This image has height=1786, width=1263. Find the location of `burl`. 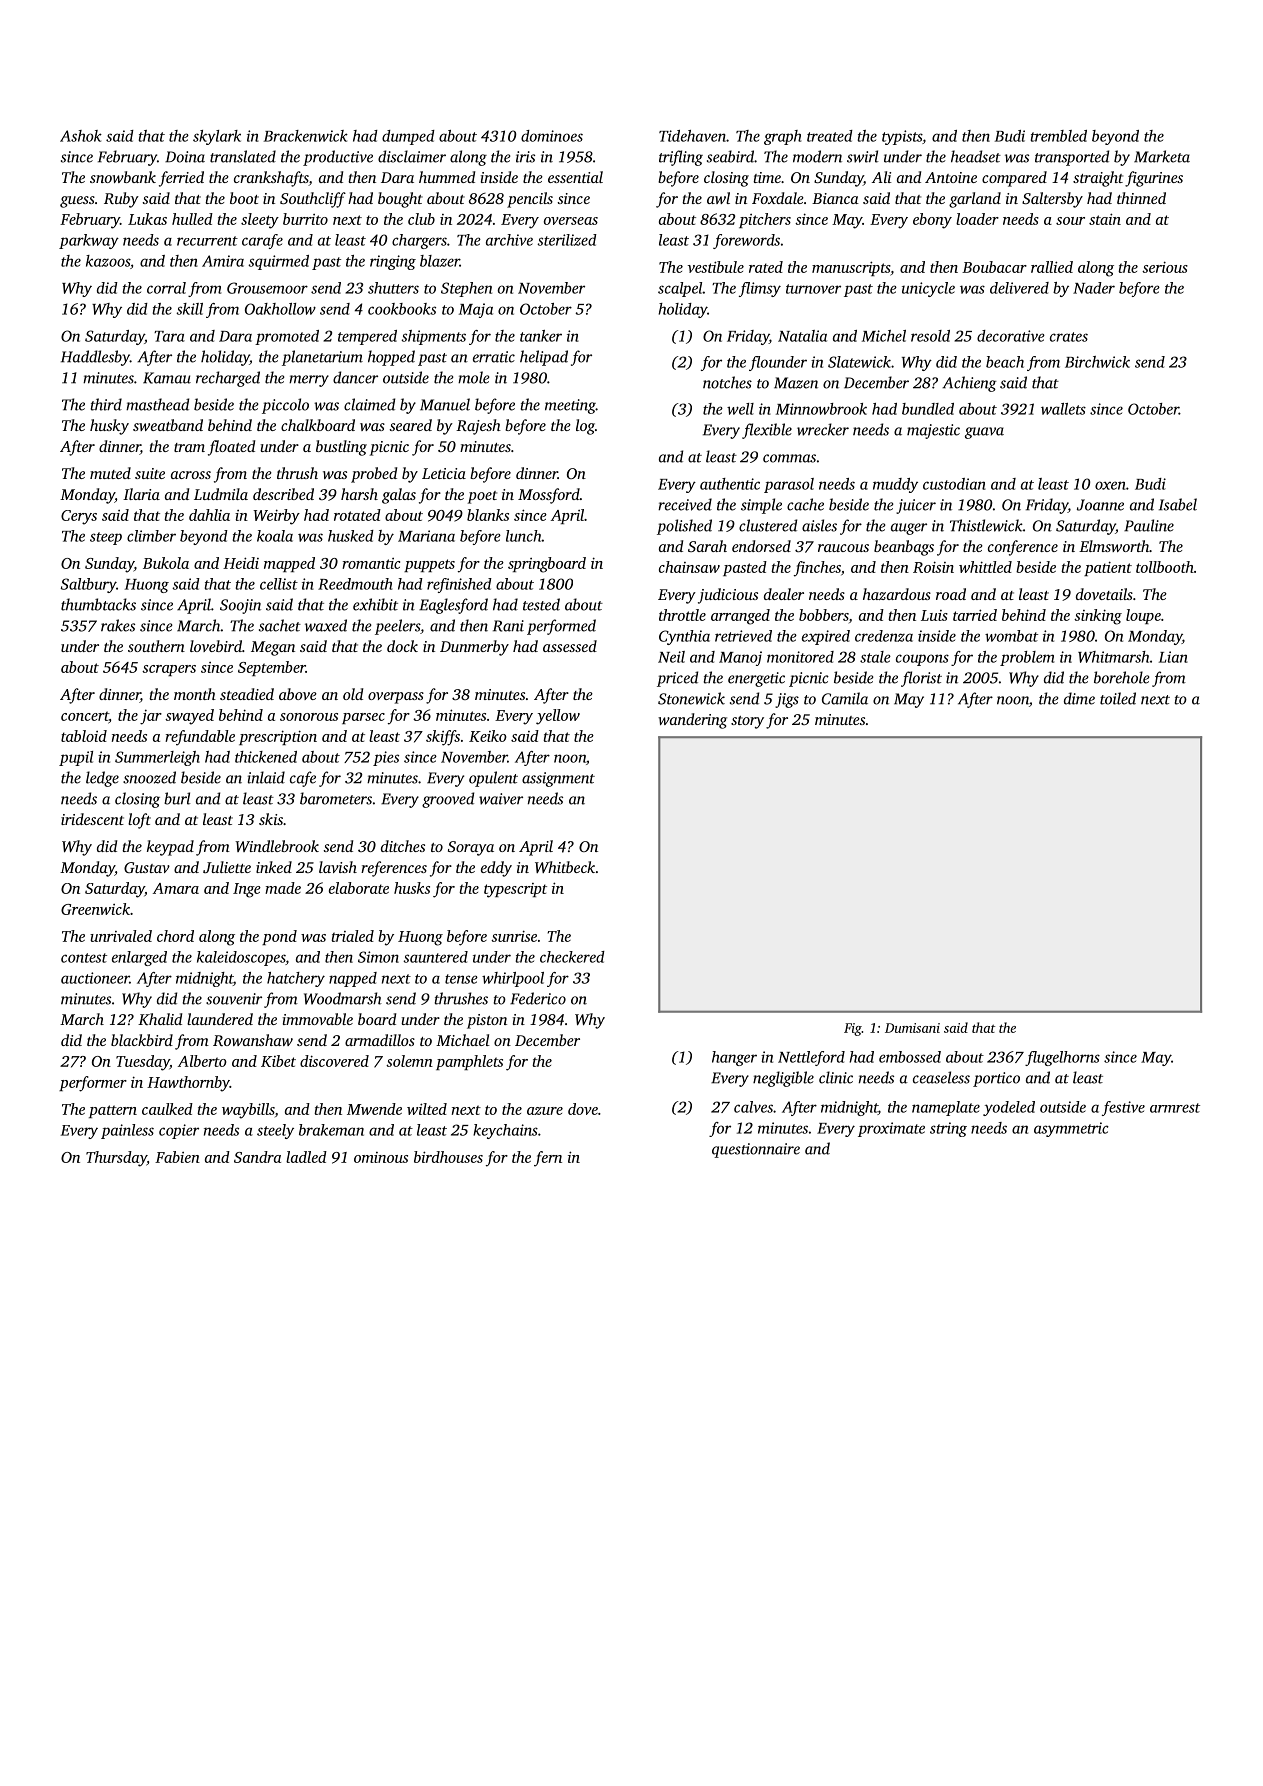

burl is located at coordinates (177, 798).
